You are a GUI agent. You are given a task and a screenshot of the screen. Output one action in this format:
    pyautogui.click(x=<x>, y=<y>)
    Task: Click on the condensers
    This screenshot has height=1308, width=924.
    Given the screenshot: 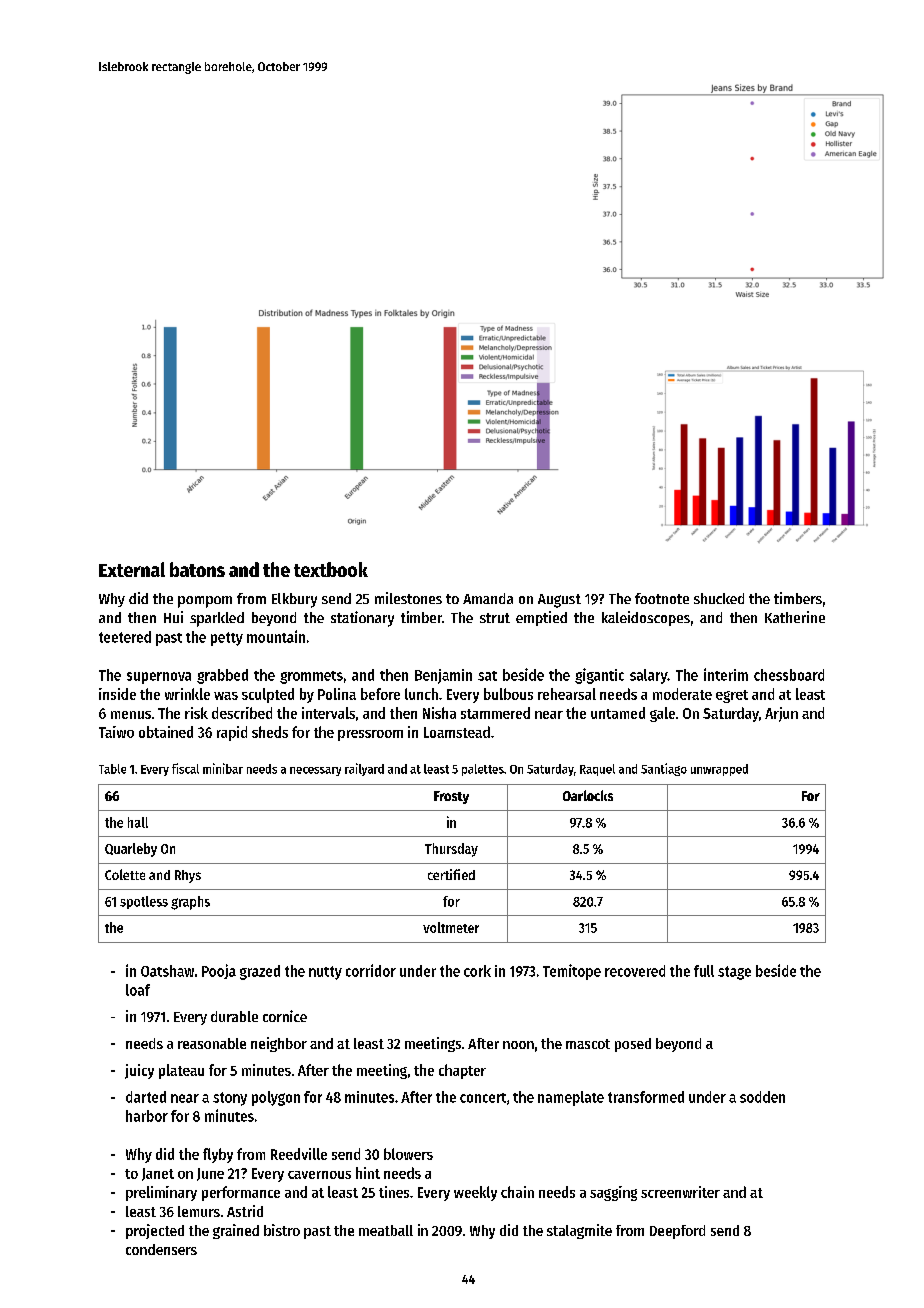 What is the action you would take?
    pyautogui.click(x=161, y=1249)
